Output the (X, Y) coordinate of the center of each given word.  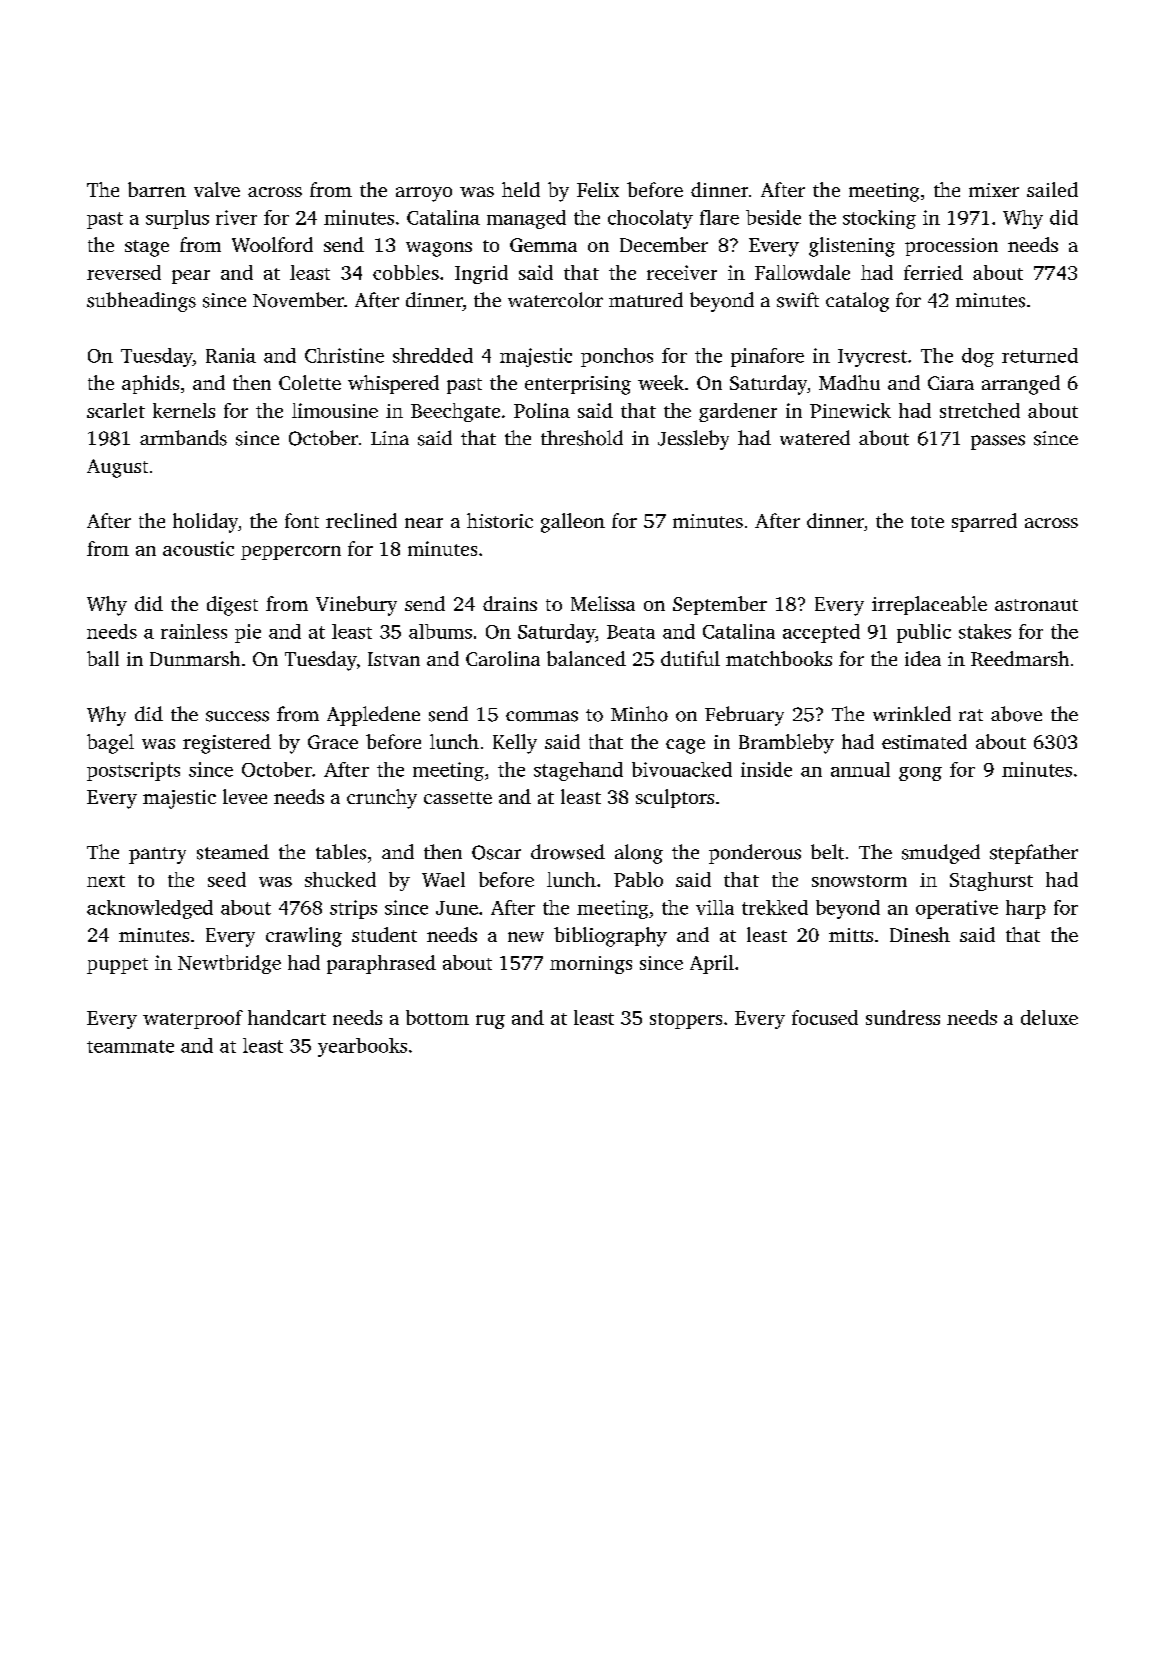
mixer (994, 190)
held (521, 189)
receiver (682, 272)
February (744, 716)
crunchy (382, 799)
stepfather (1034, 854)
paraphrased (381, 964)
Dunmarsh (195, 658)
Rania (231, 355)
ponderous (755, 854)
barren (157, 189)
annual (860, 769)
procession (951, 247)
